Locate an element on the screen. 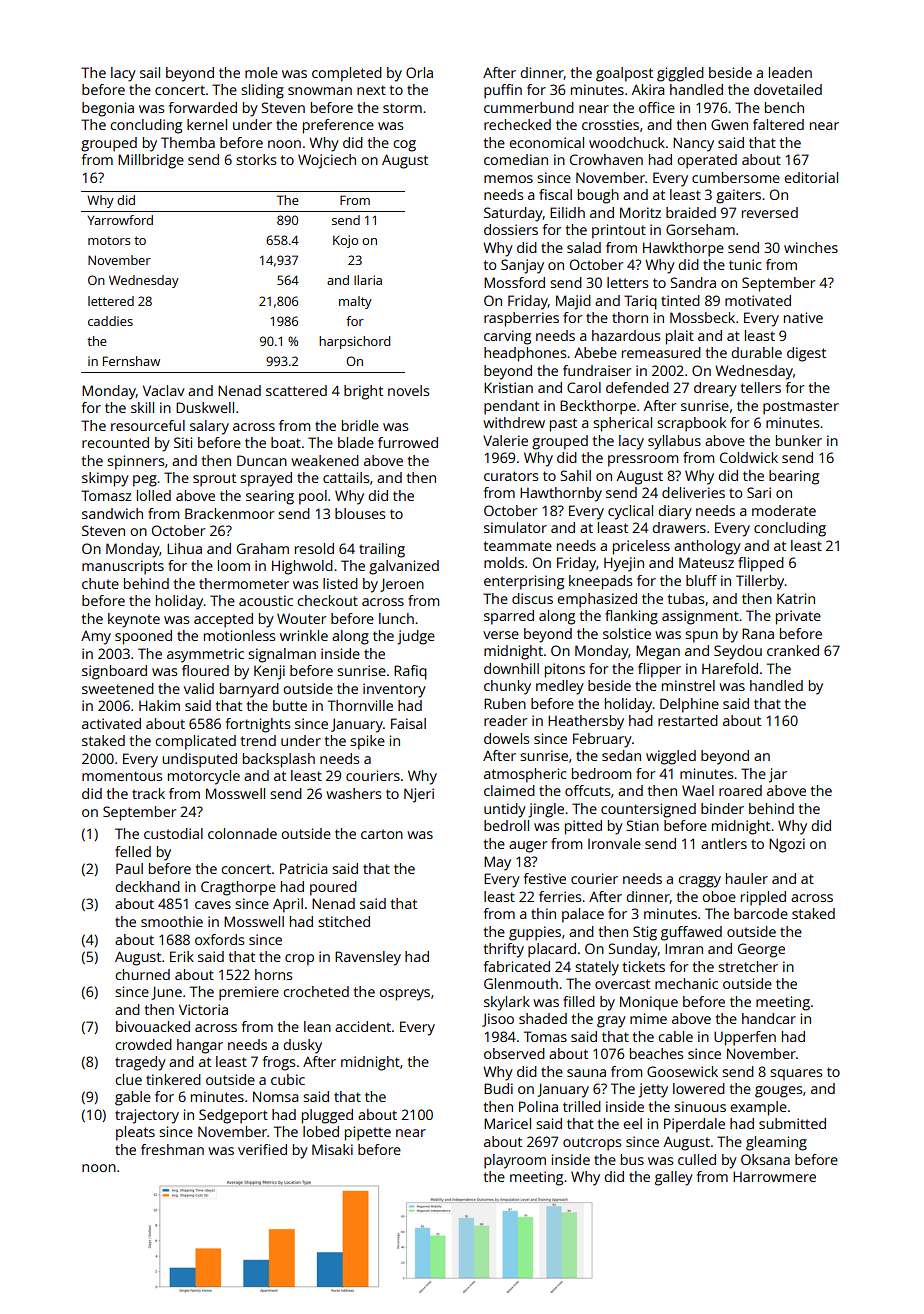 This screenshot has height=1314, width=924. giggled is located at coordinates (680, 74).
